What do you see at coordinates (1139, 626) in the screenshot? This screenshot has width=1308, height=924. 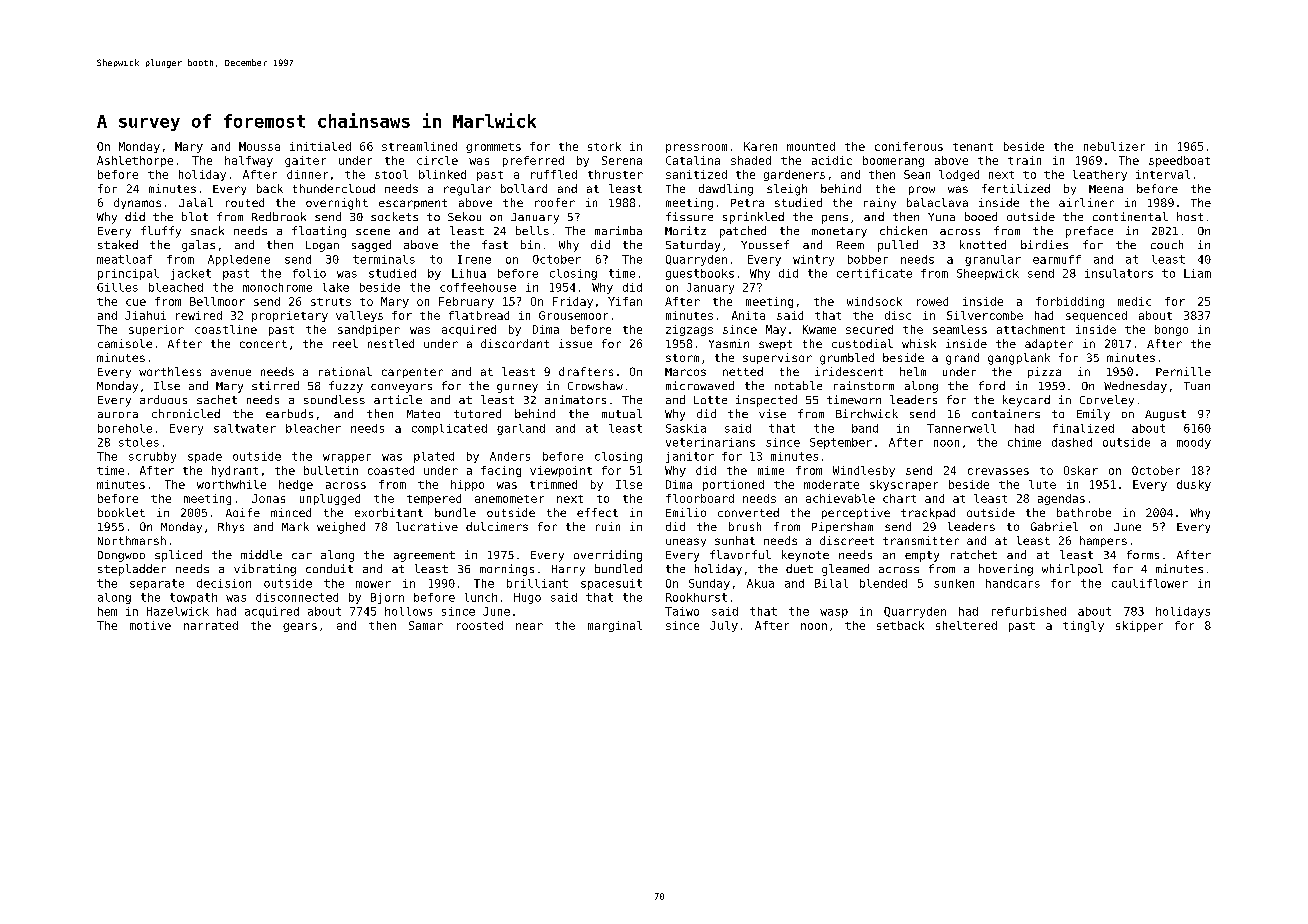 I see `skipper` at bounding box center [1139, 626].
